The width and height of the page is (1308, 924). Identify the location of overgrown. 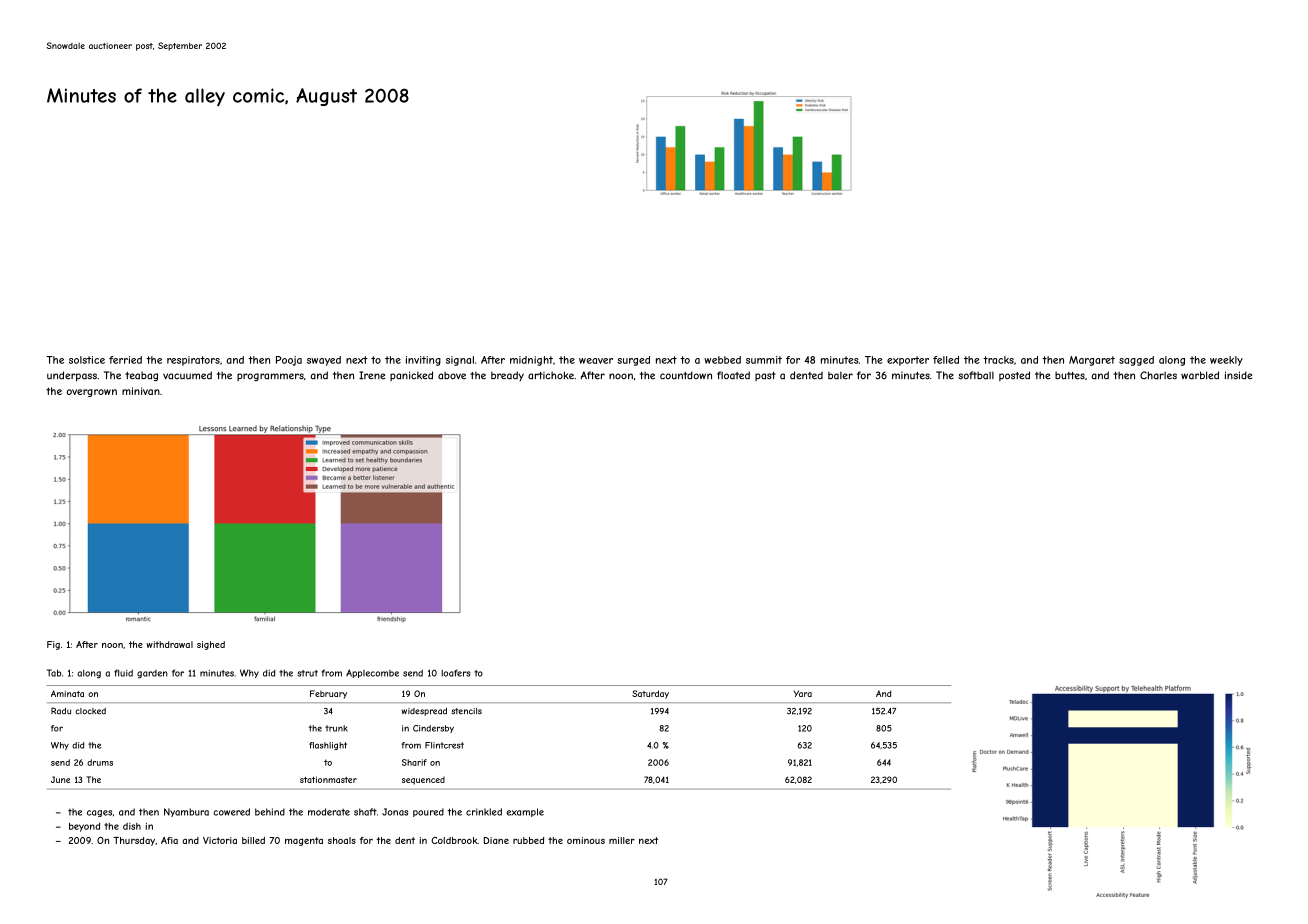
(91, 393).
